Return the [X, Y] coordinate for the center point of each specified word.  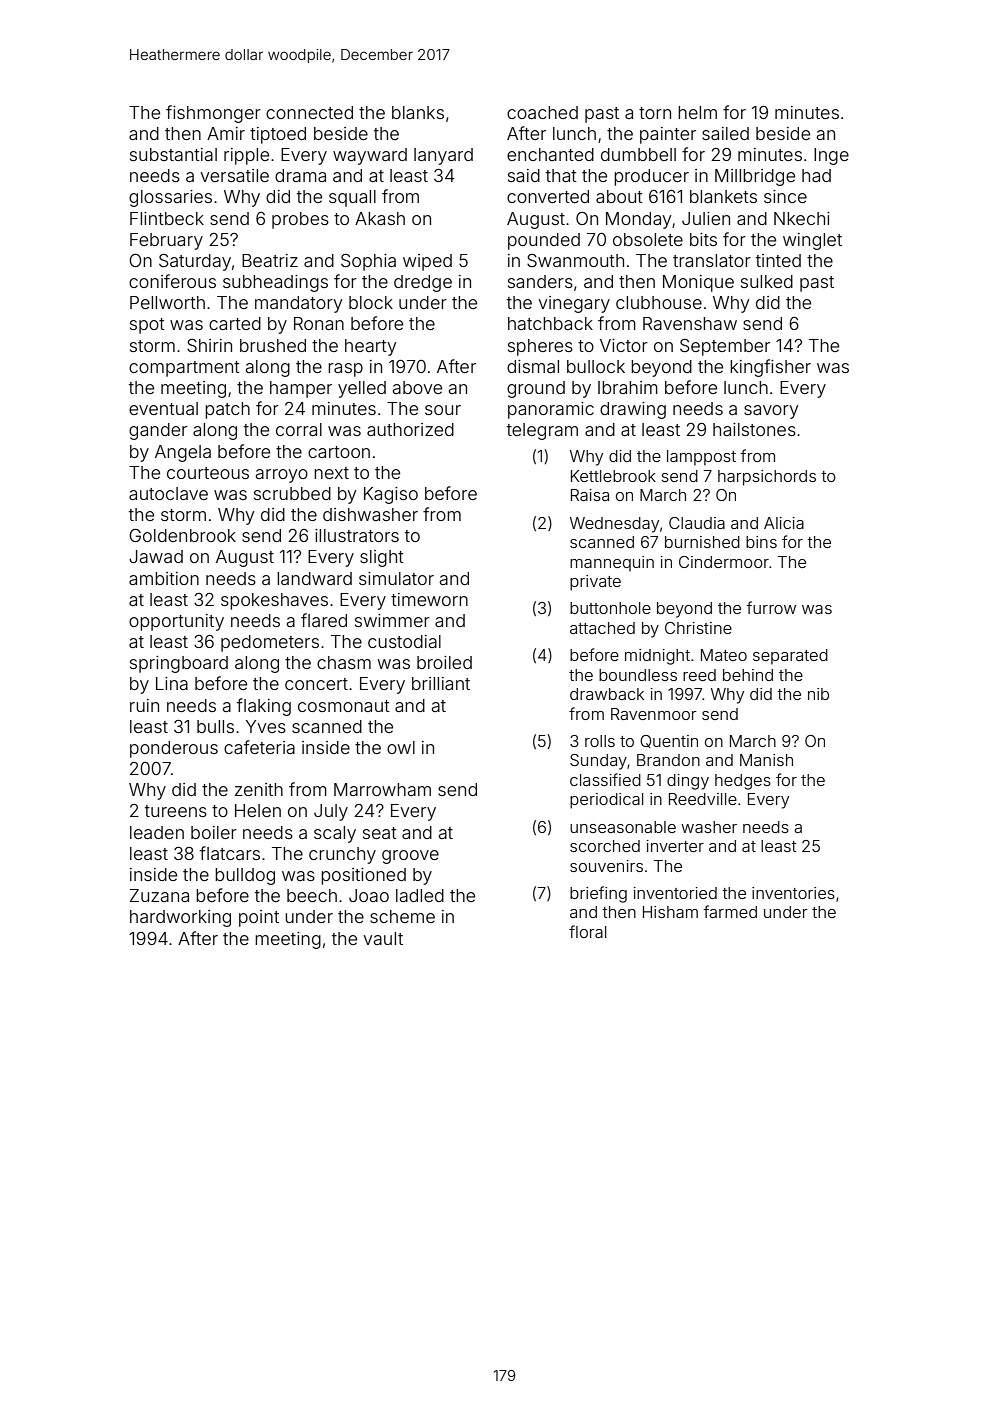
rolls [600, 741]
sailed [725, 133]
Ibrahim [628, 387]
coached [542, 112]
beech [312, 895]
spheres [540, 347]
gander [158, 431]
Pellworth [167, 302]
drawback [607, 694]
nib [818, 694]
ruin [144, 705]
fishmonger [213, 114]
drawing [633, 410]
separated [790, 657]
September [725, 347]
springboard [179, 664]
